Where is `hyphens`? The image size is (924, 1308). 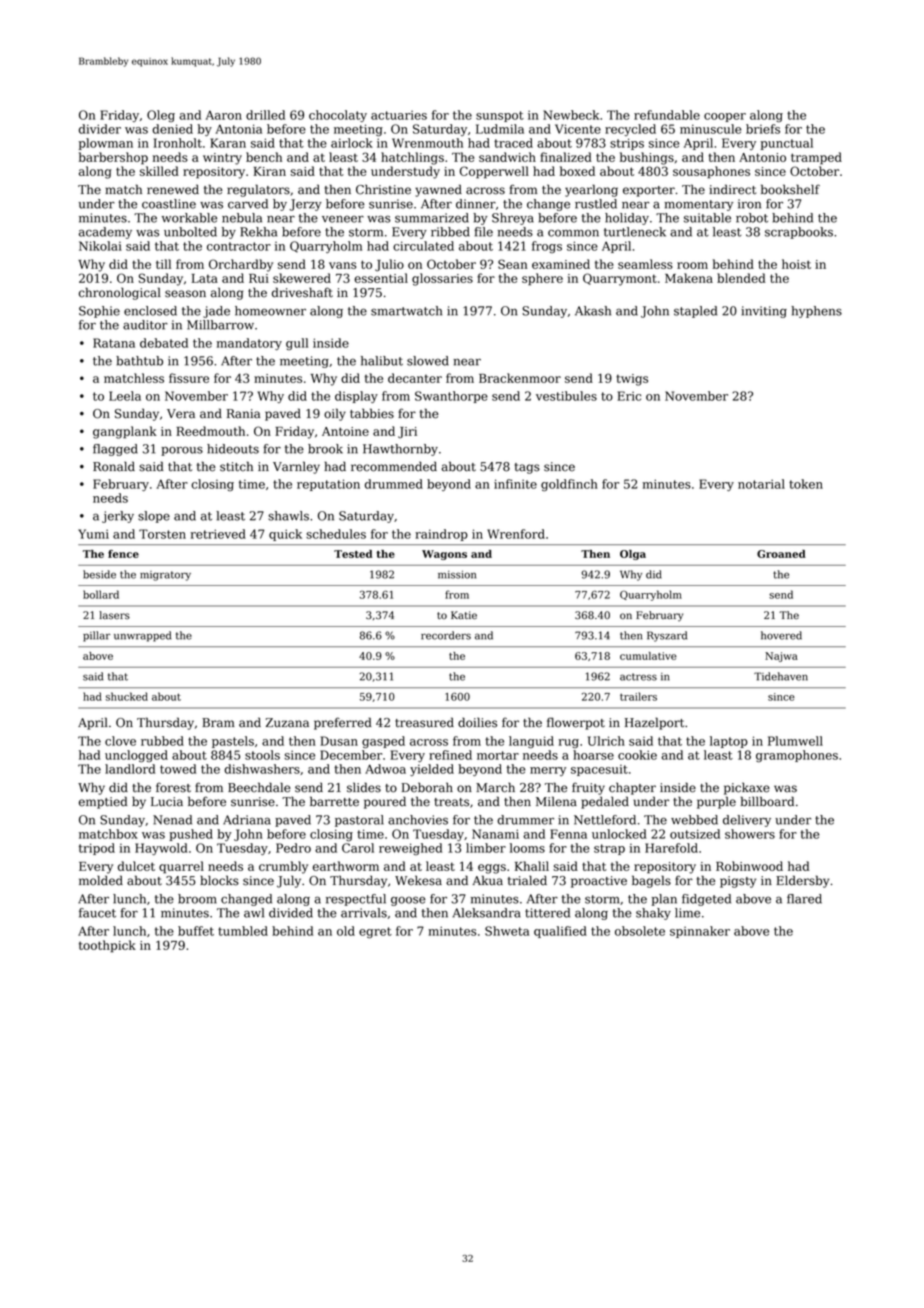
hyphens is located at coordinates (816, 312).
